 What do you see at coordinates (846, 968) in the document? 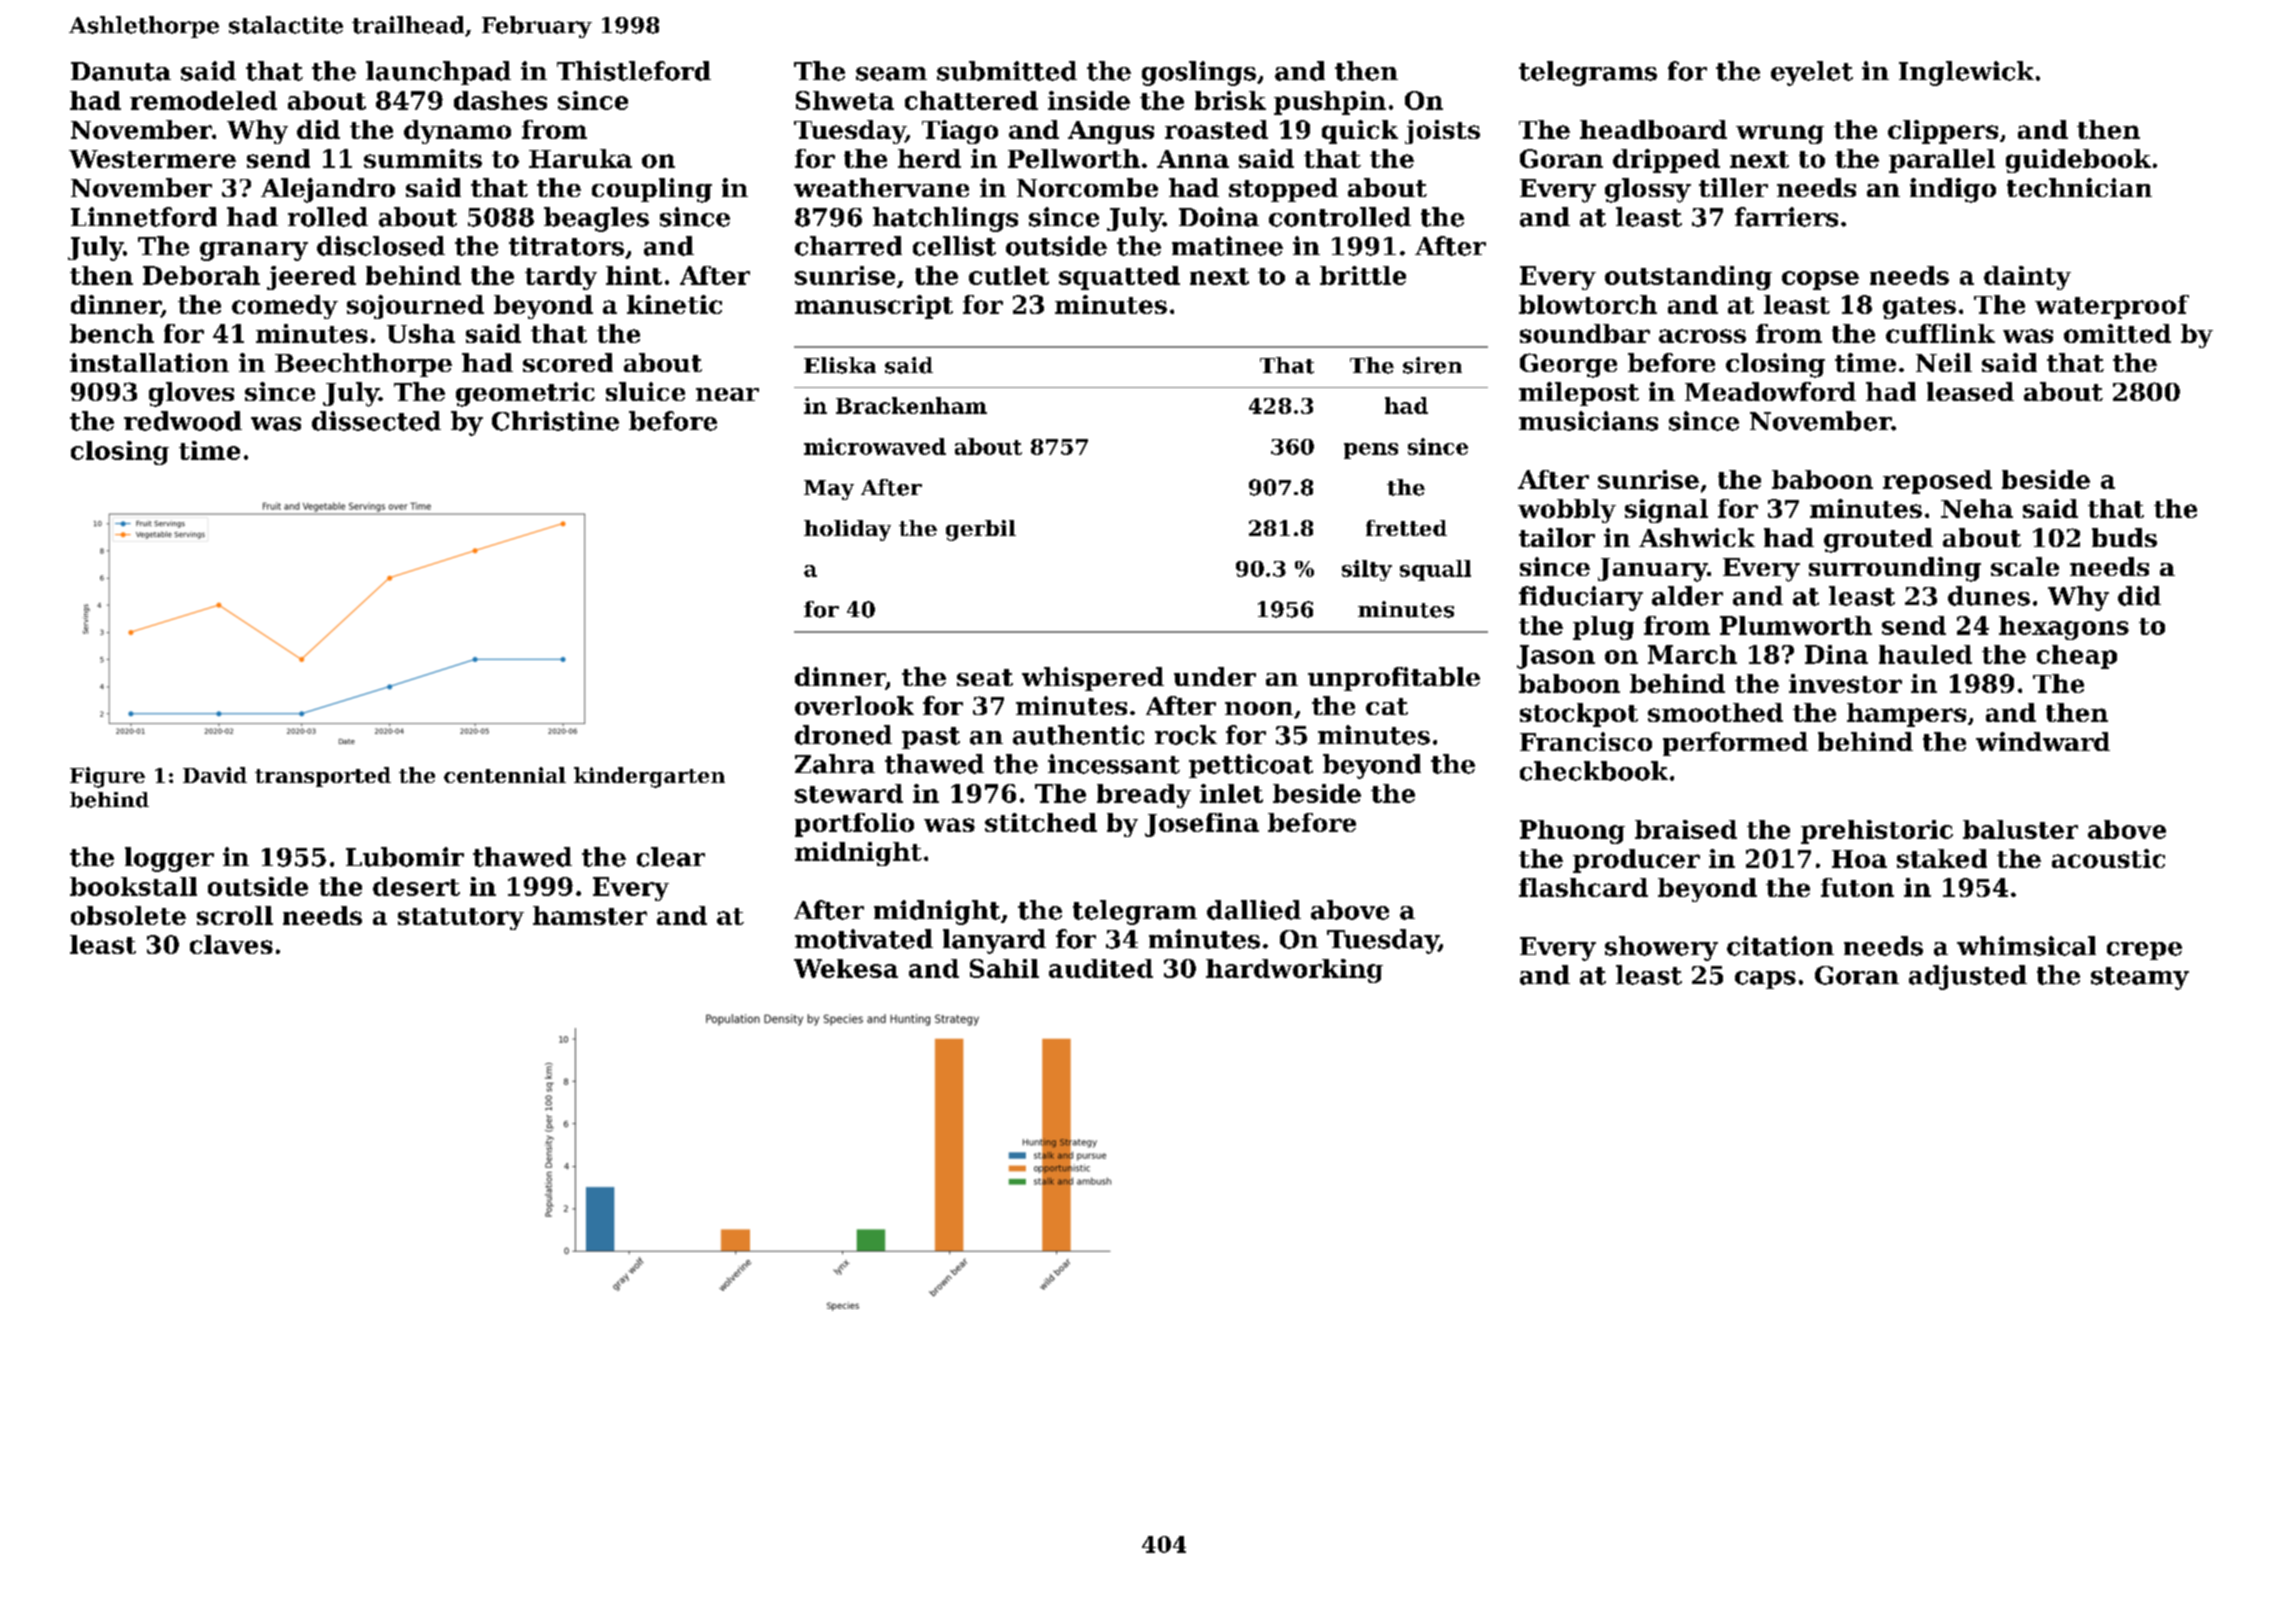
I see `Wekesa` at bounding box center [846, 968].
